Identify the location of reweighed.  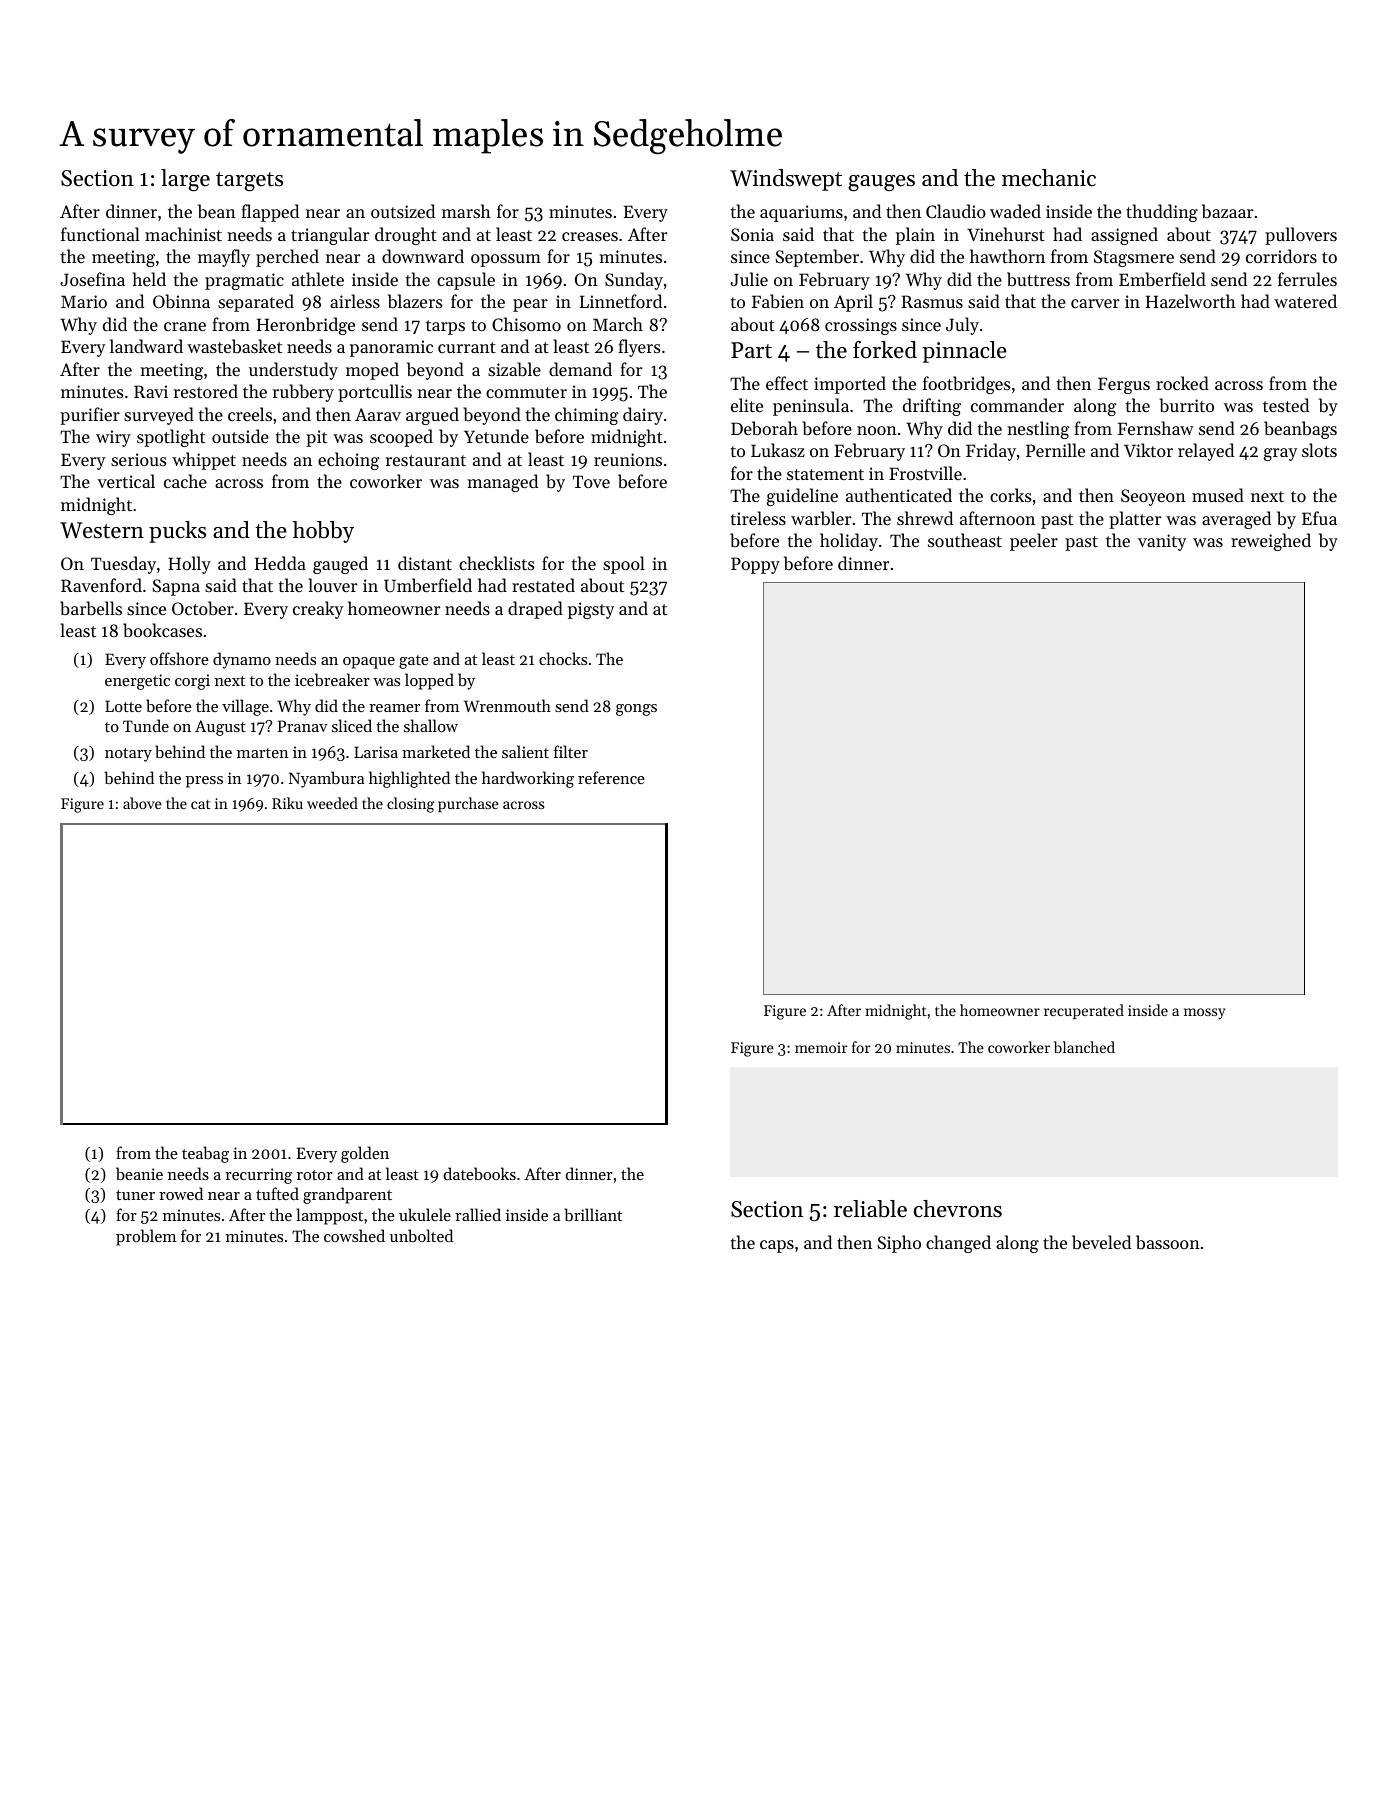
(1271, 542).
